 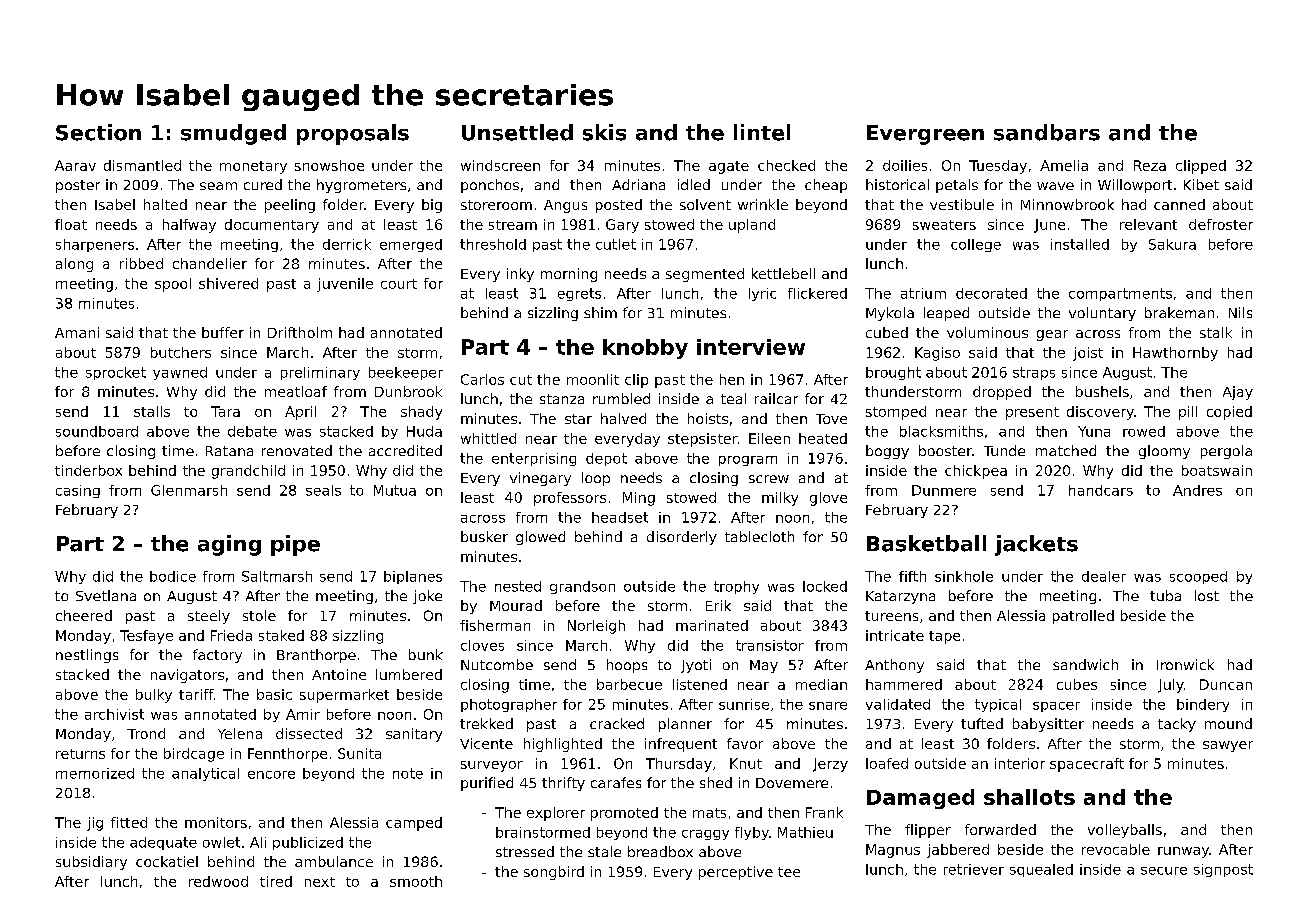 What do you see at coordinates (1052, 335) in the document?
I see `gear` at bounding box center [1052, 335].
